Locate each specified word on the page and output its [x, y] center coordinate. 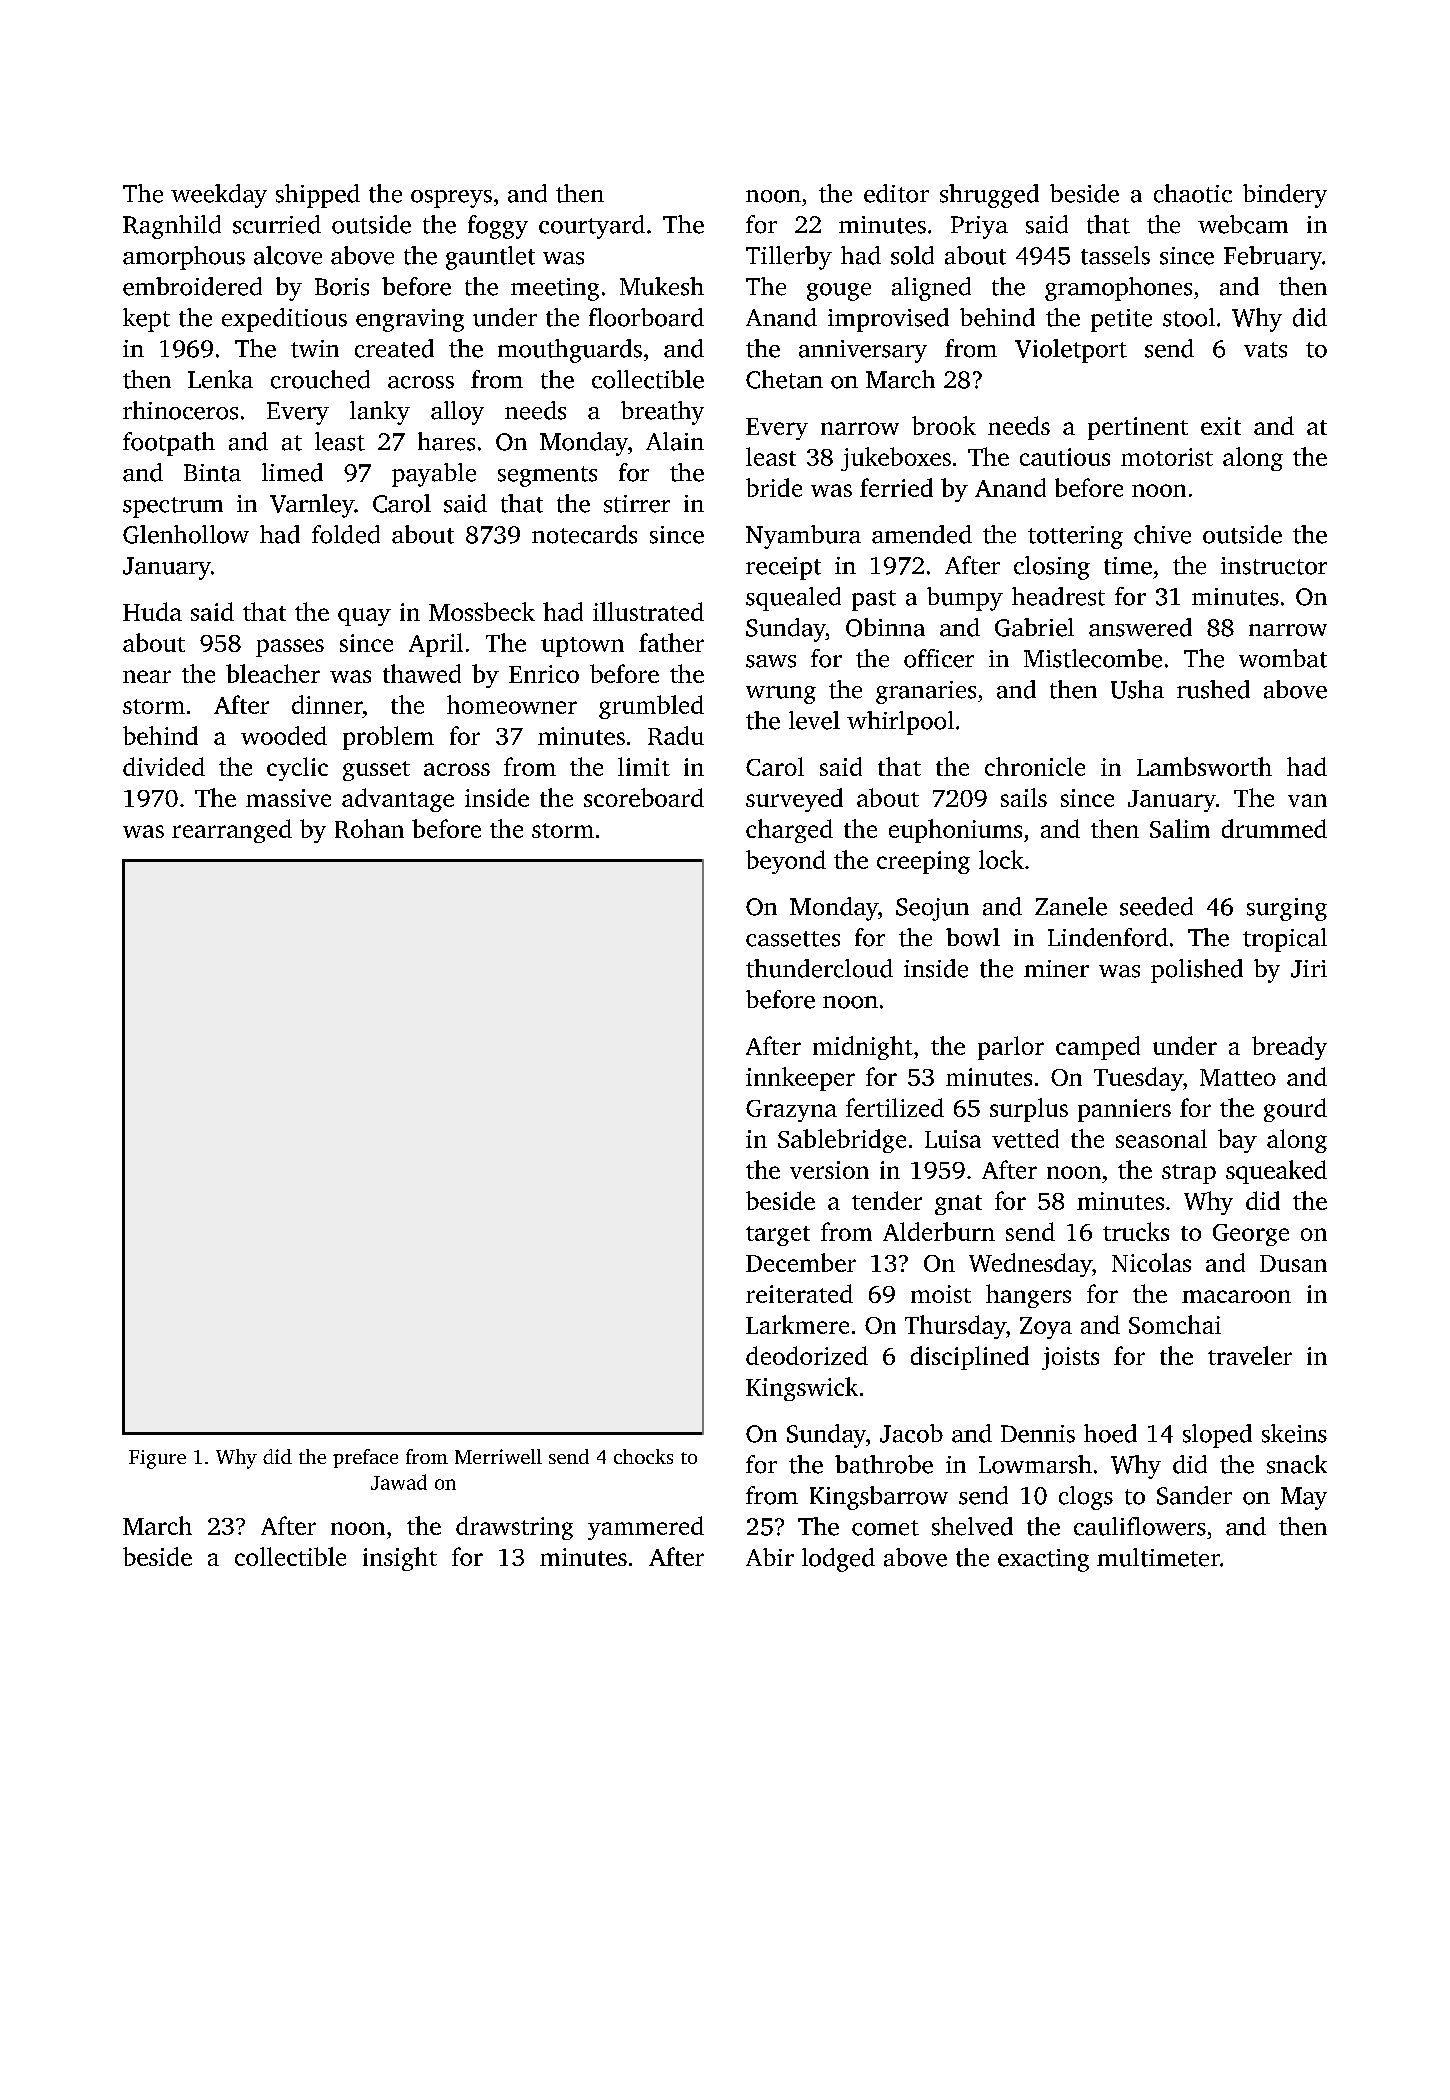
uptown [582, 647]
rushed [1213, 689]
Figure [157, 1459]
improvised [888, 320]
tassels [1115, 255]
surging [1287, 909]
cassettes [793, 939]
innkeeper [800, 1079]
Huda [152, 611]
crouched [320, 379]
